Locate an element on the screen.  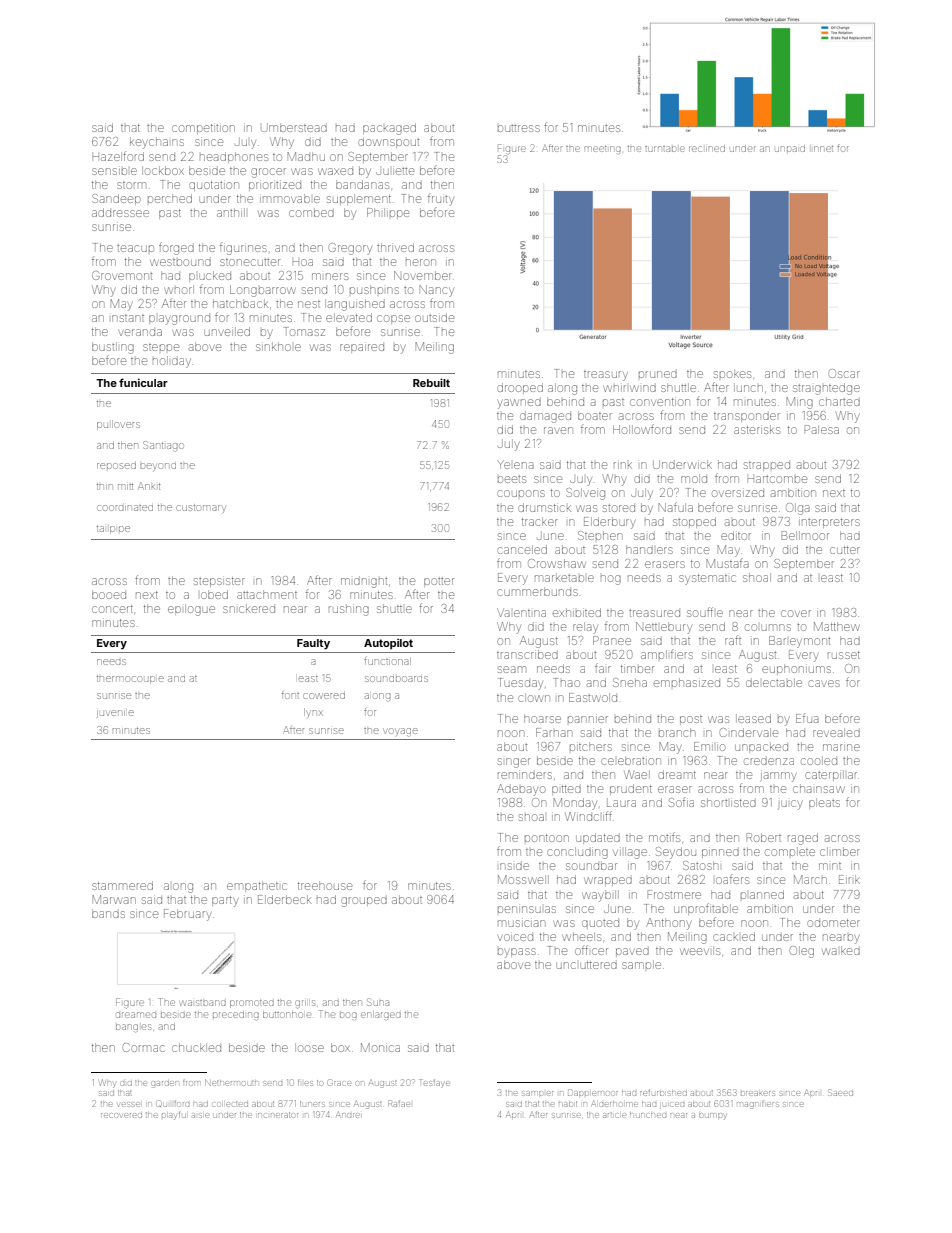
rushing is located at coordinates (349, 610).
